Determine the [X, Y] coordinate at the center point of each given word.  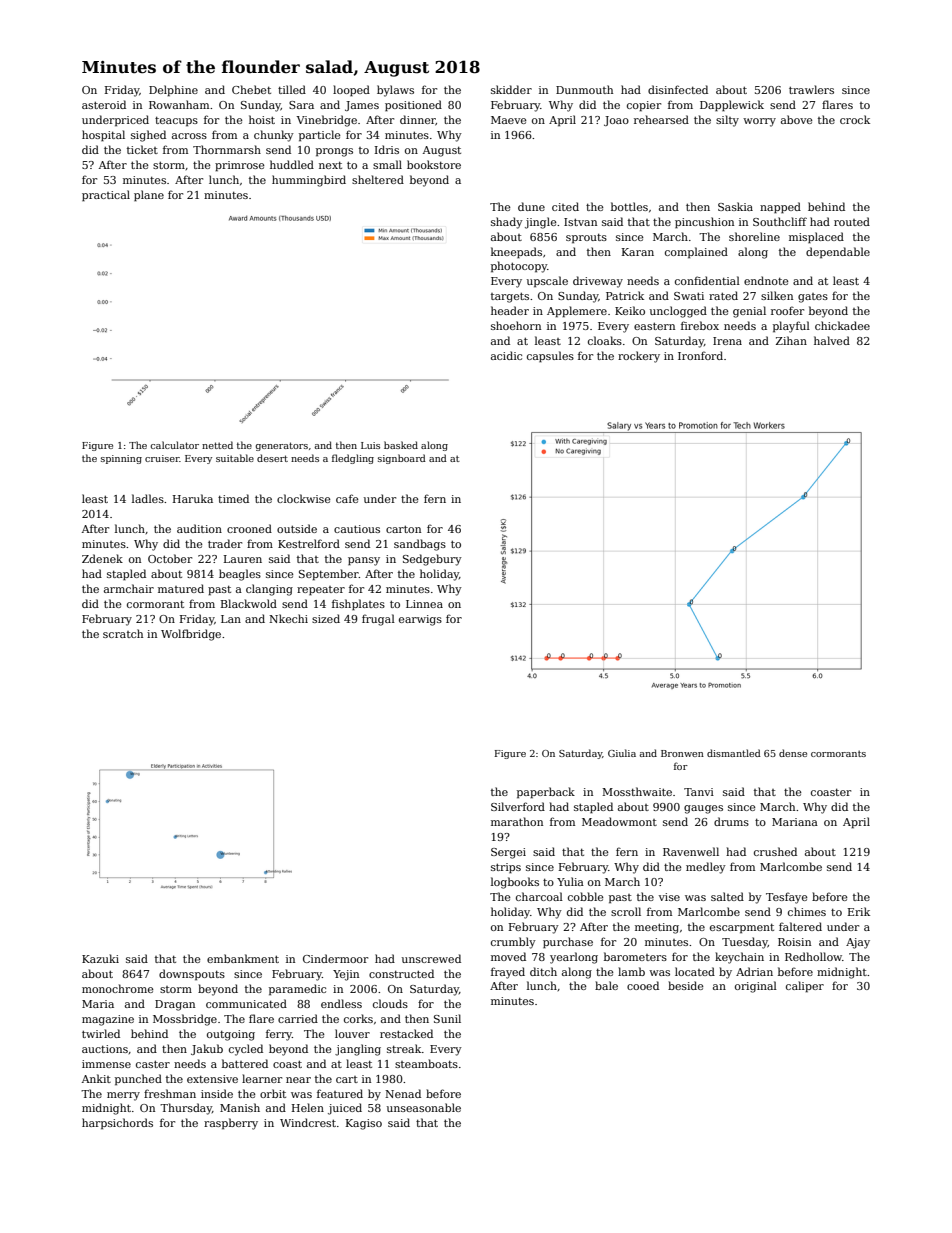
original [756, 987]
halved [832, 340]
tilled [292, 89]
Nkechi [288, 618]
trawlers [811, 89]
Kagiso [364, 1124]
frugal [378, 620]
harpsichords [117, 1123]
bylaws [395, 91]
